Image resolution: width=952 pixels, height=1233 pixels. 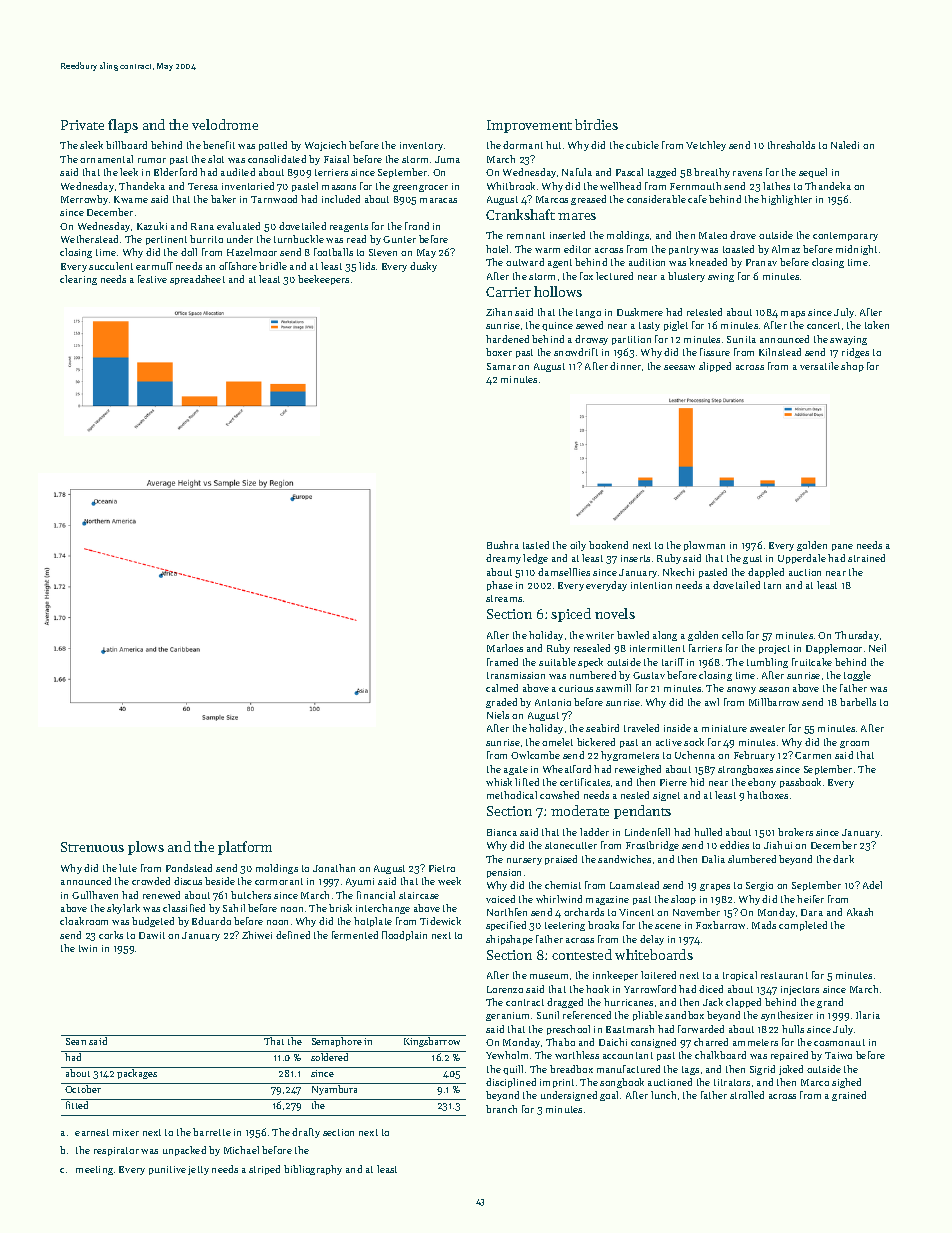 I want to click on velodrome, so click(x=225, y=124).
